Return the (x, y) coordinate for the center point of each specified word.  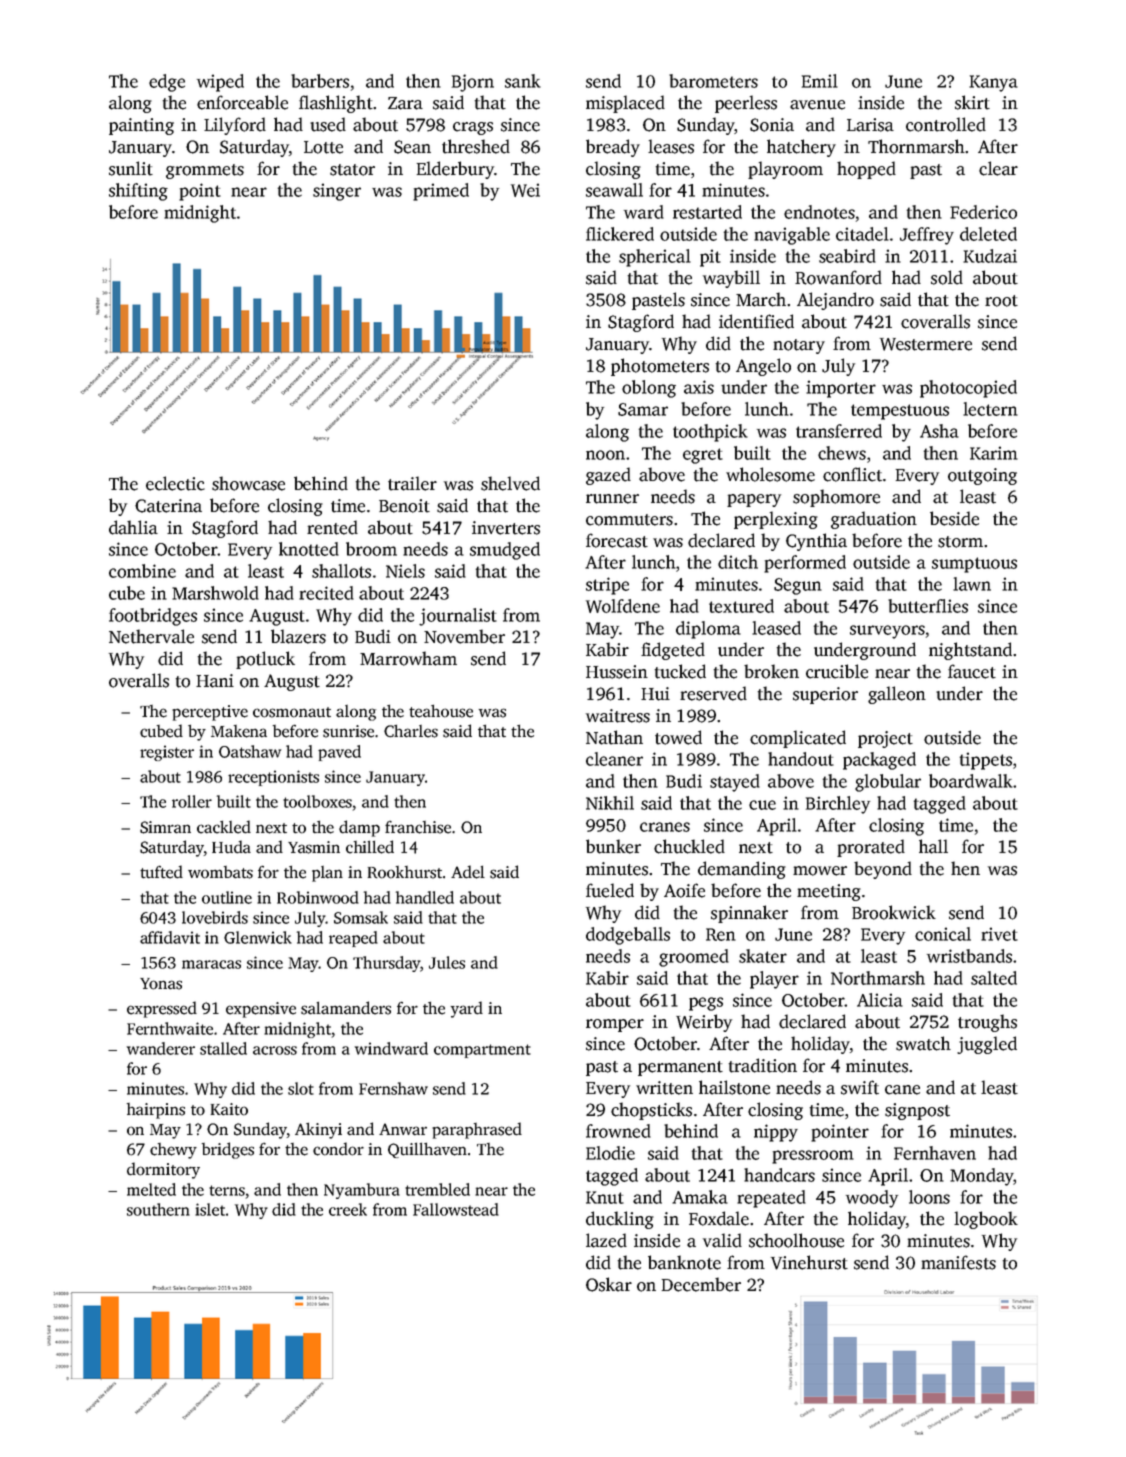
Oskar (609, 1284)
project (885, 739)
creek (348, 1209)
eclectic (175, 483)
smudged (505, 551)
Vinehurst (809, 1262)
